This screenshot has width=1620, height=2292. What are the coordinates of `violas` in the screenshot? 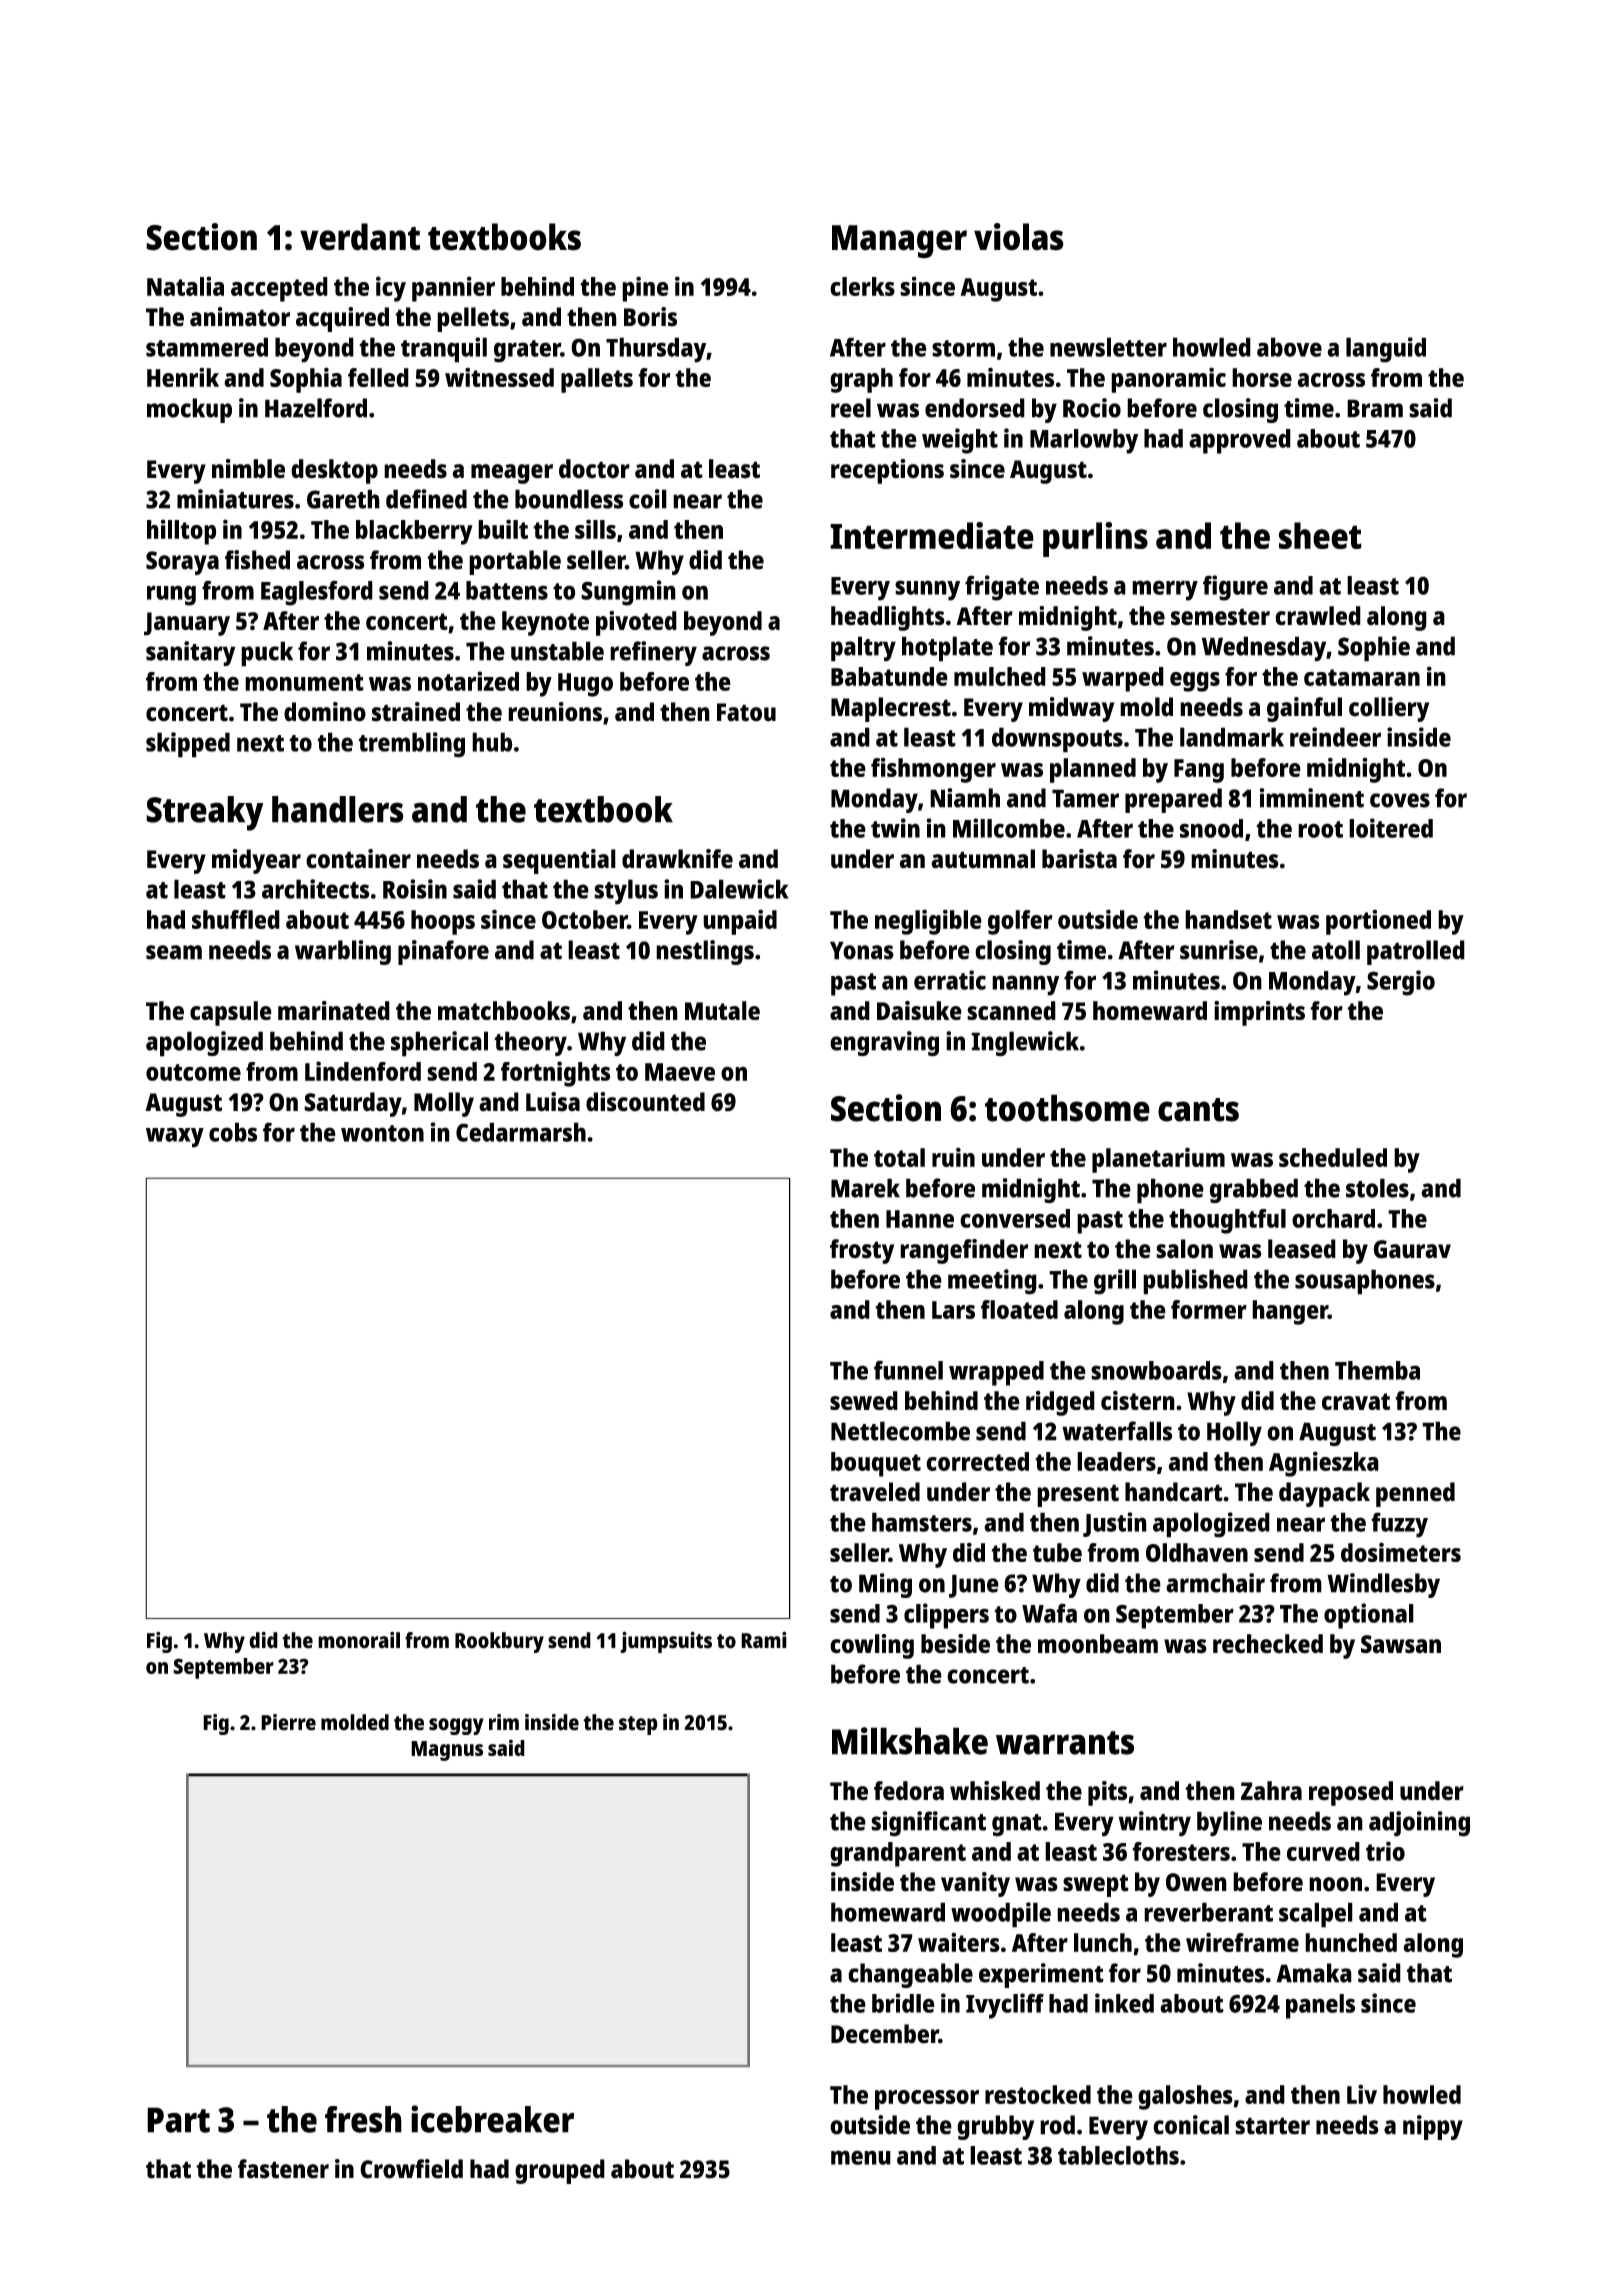 It's located at (1019, 237).
